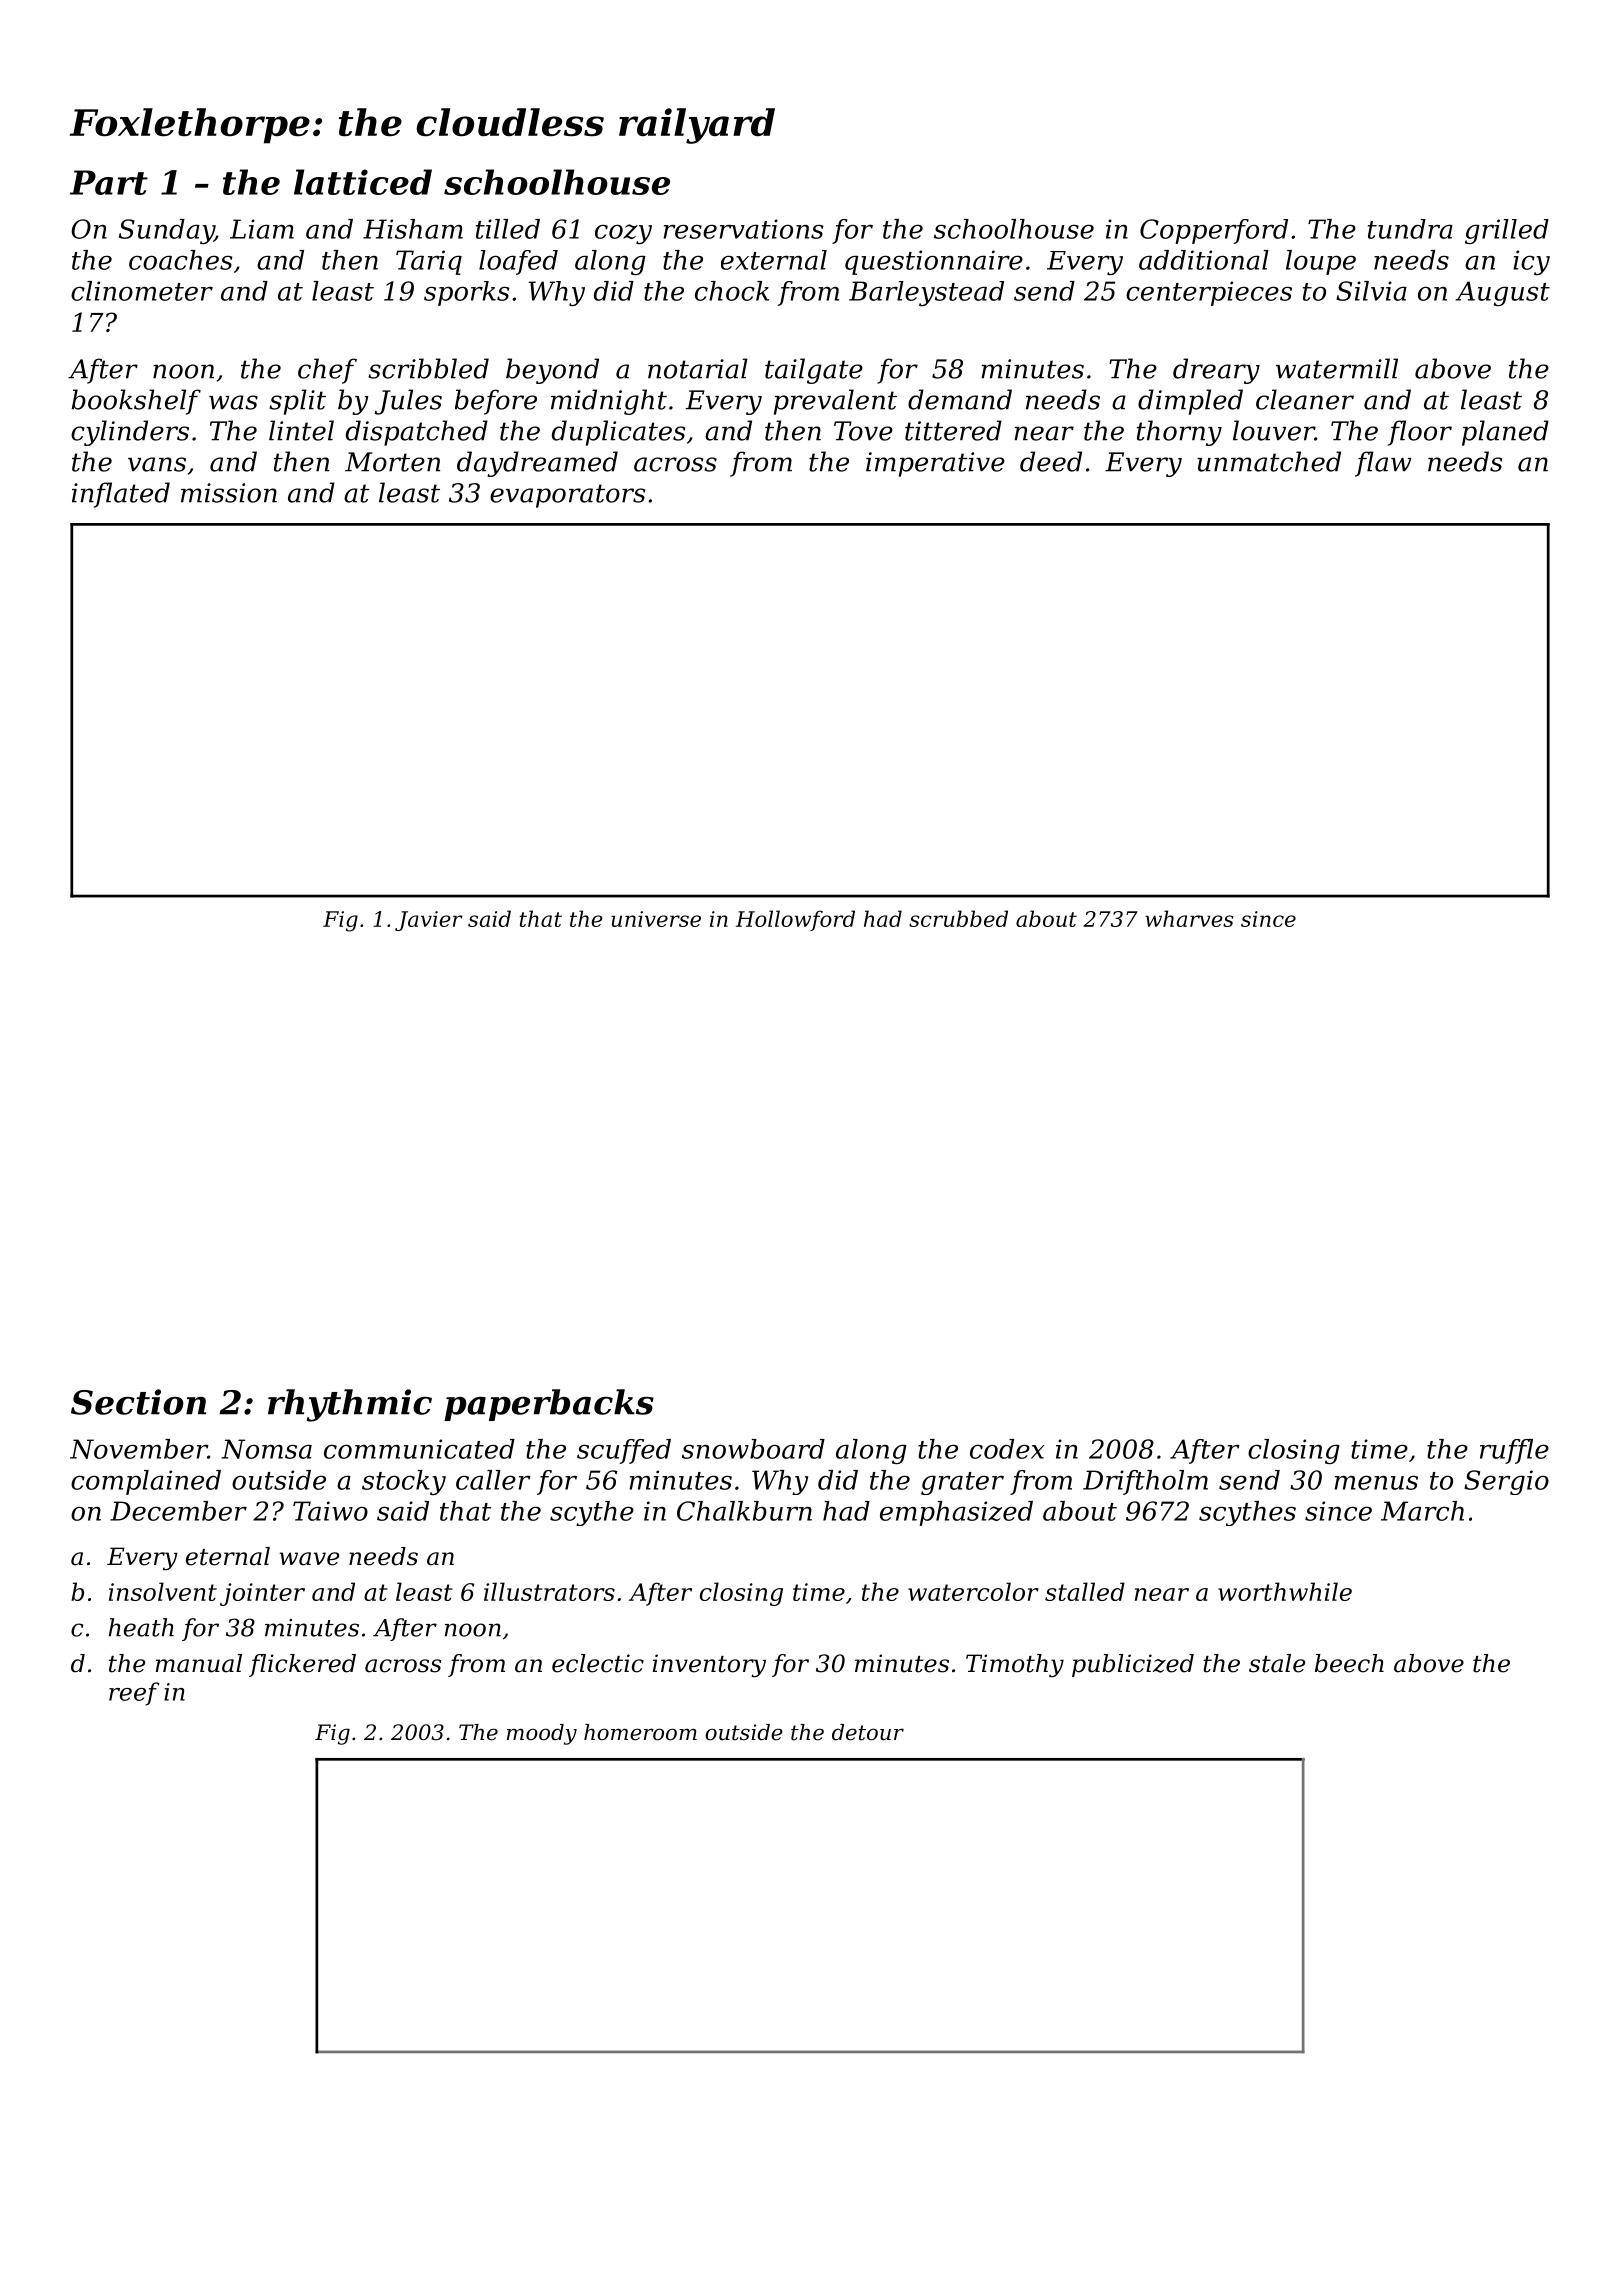  What do you see at coordinates (542, 1734) in the screenshot?
I see `moody` at bounding box center [542, 1734].
